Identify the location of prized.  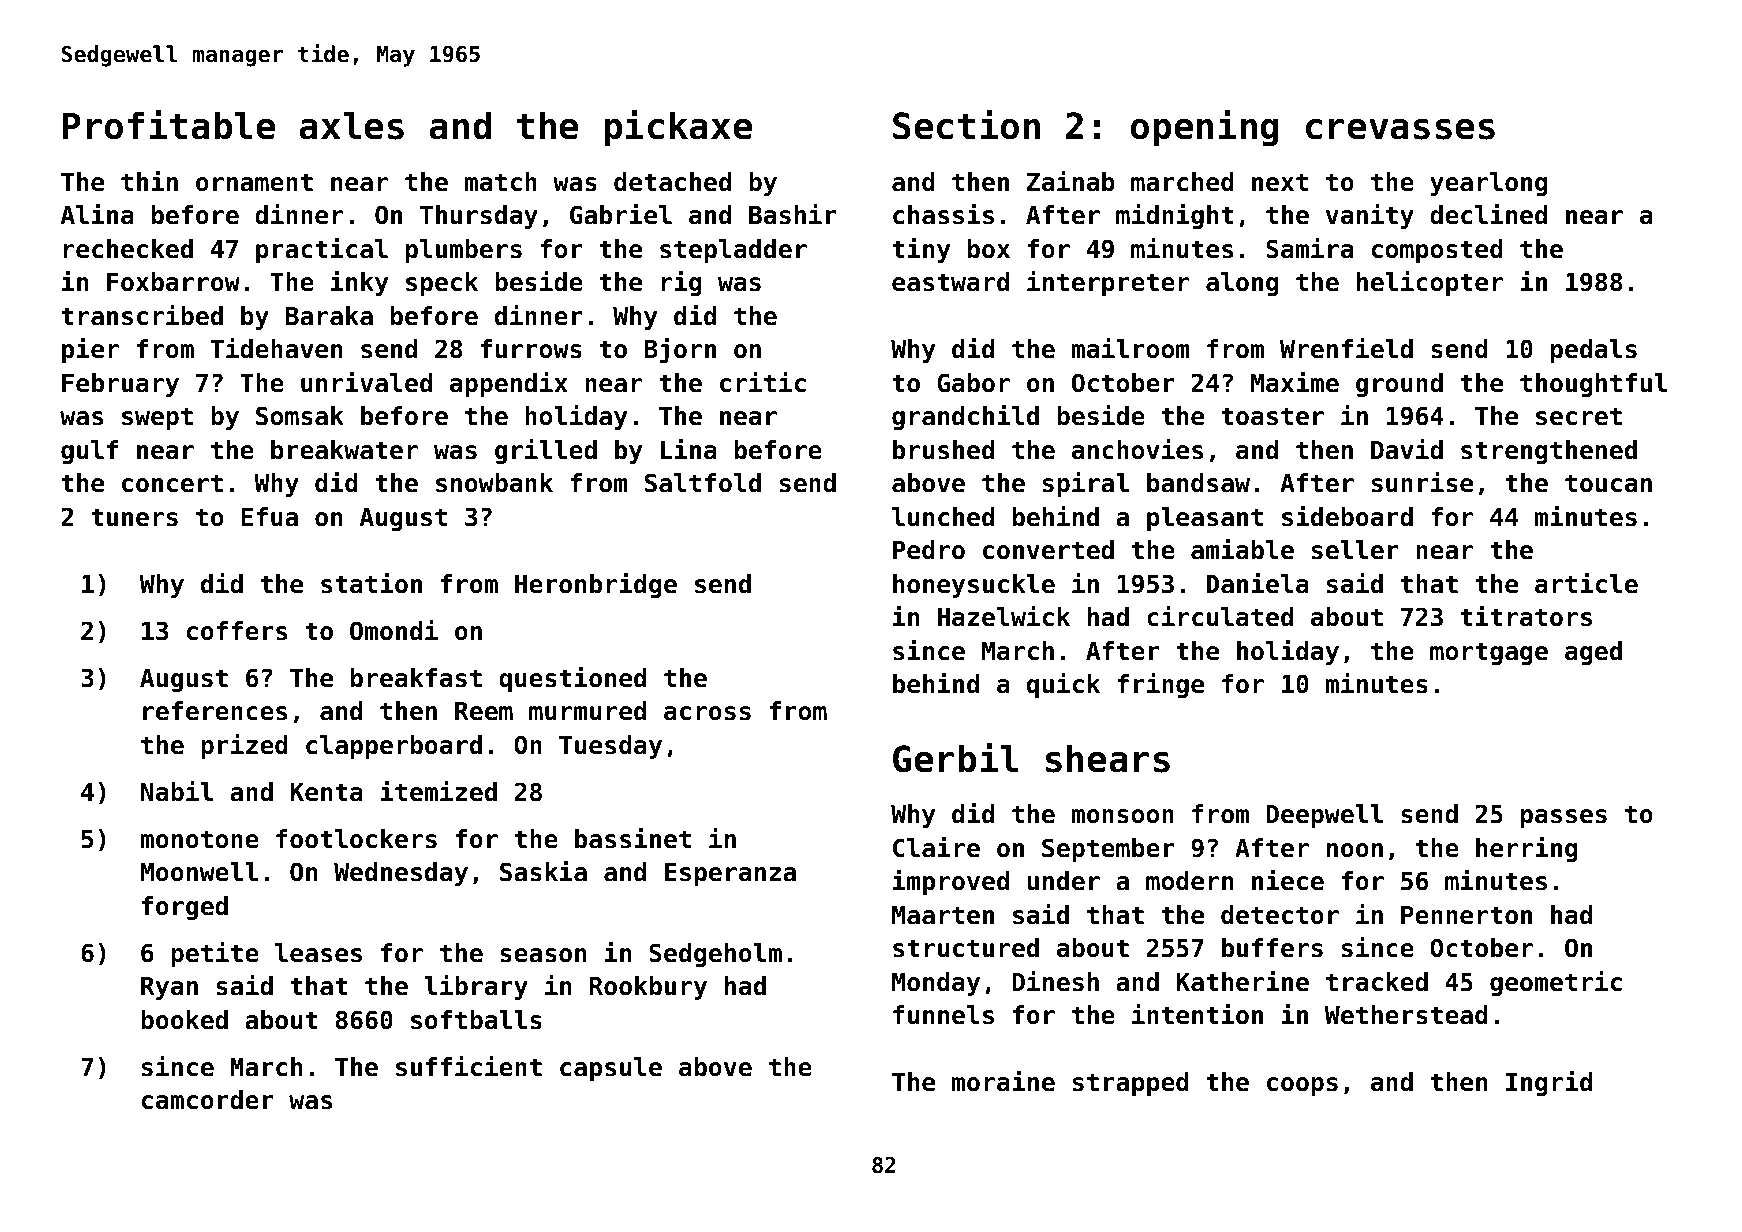
(244, 746).
